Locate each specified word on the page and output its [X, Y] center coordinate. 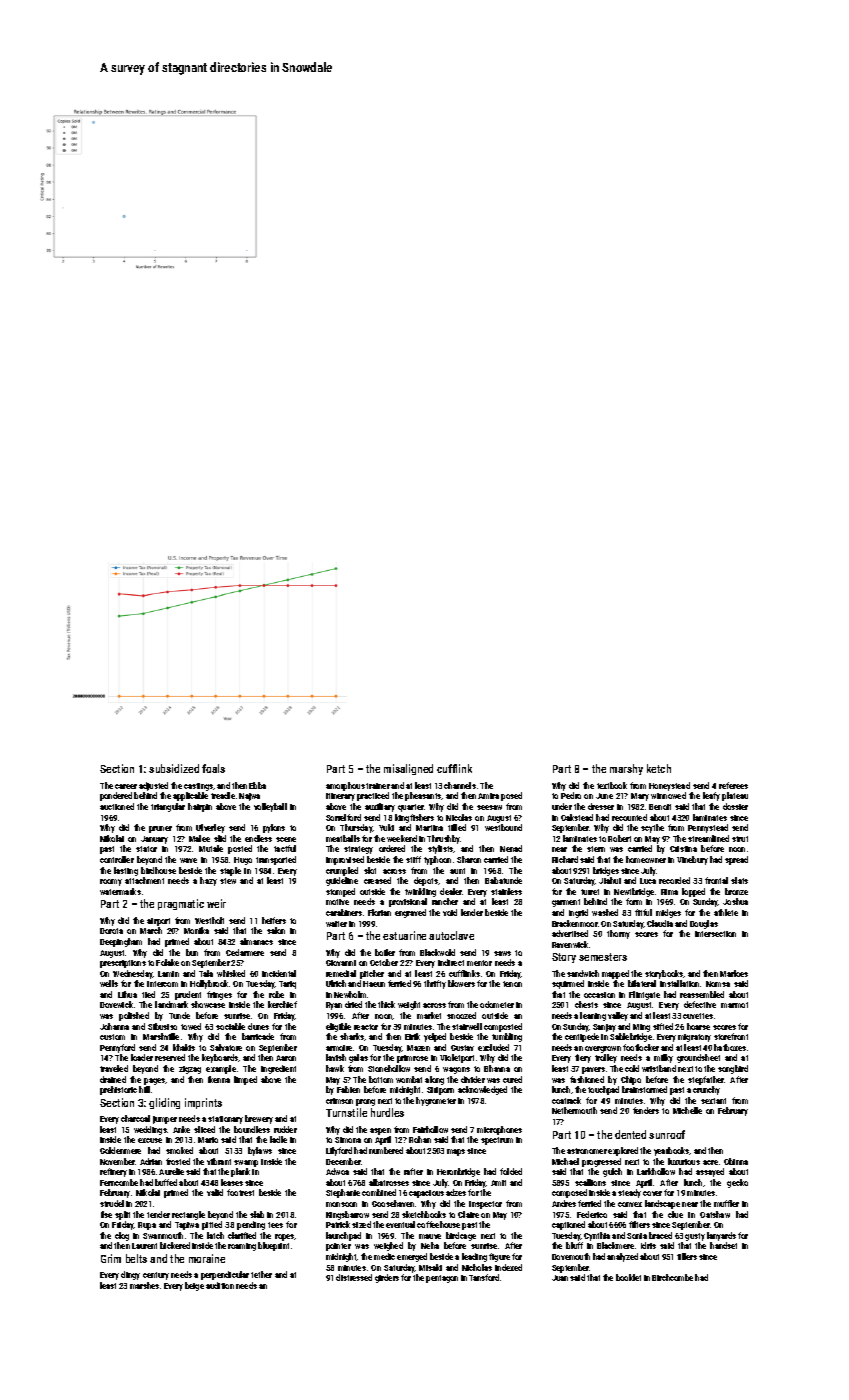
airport [158, 922]
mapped [615, 974]
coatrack [566, 1100]
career [126, 786]
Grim [111, 1258]
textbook [612, 785]
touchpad [603, 1090]
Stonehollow [389, 1068]
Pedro [571, 795]
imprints [203, 1103]
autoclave [451, 935]
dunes [258, 1026]
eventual [400, 1224]
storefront [731, 1036]
